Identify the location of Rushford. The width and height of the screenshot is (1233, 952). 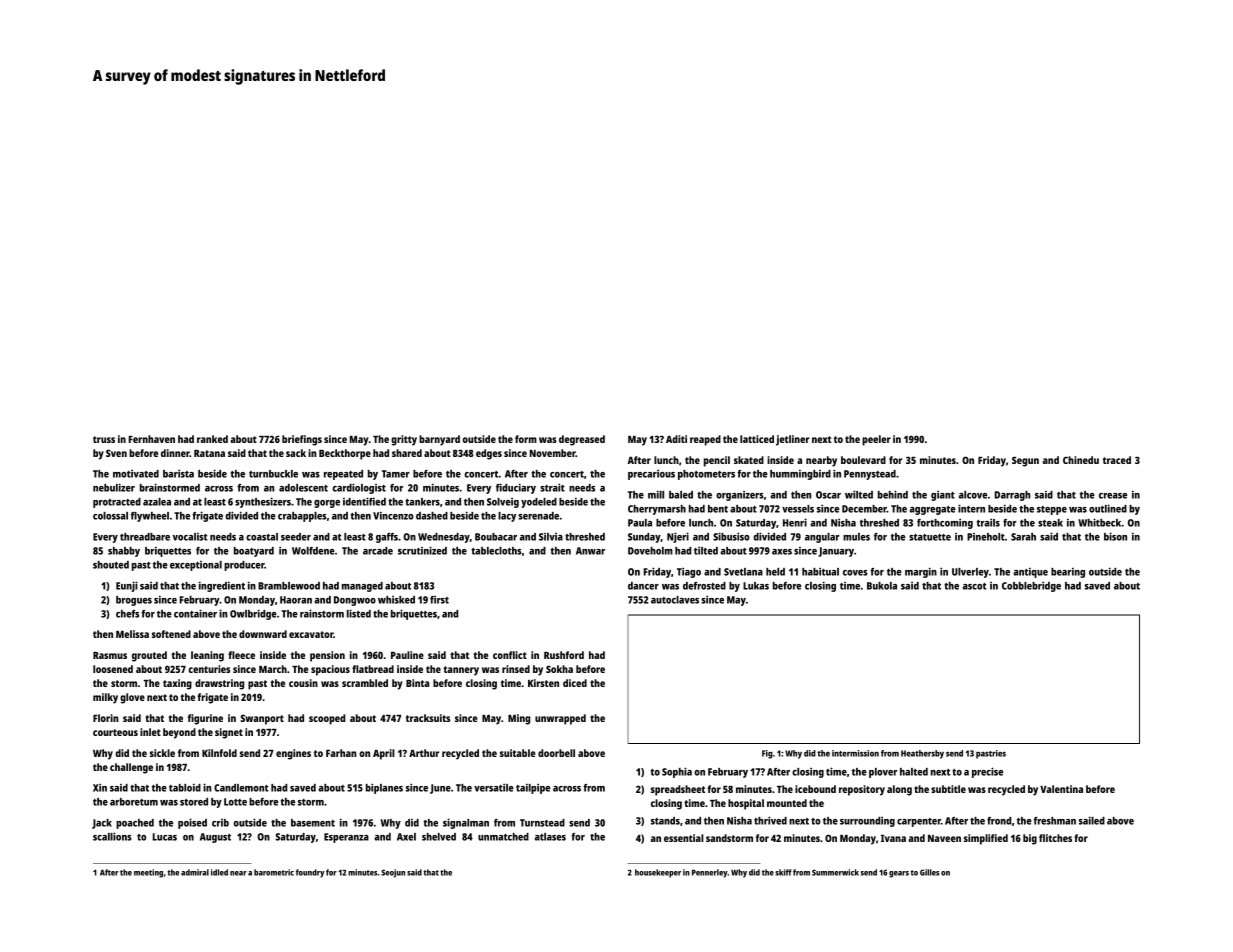
(564, 655).
